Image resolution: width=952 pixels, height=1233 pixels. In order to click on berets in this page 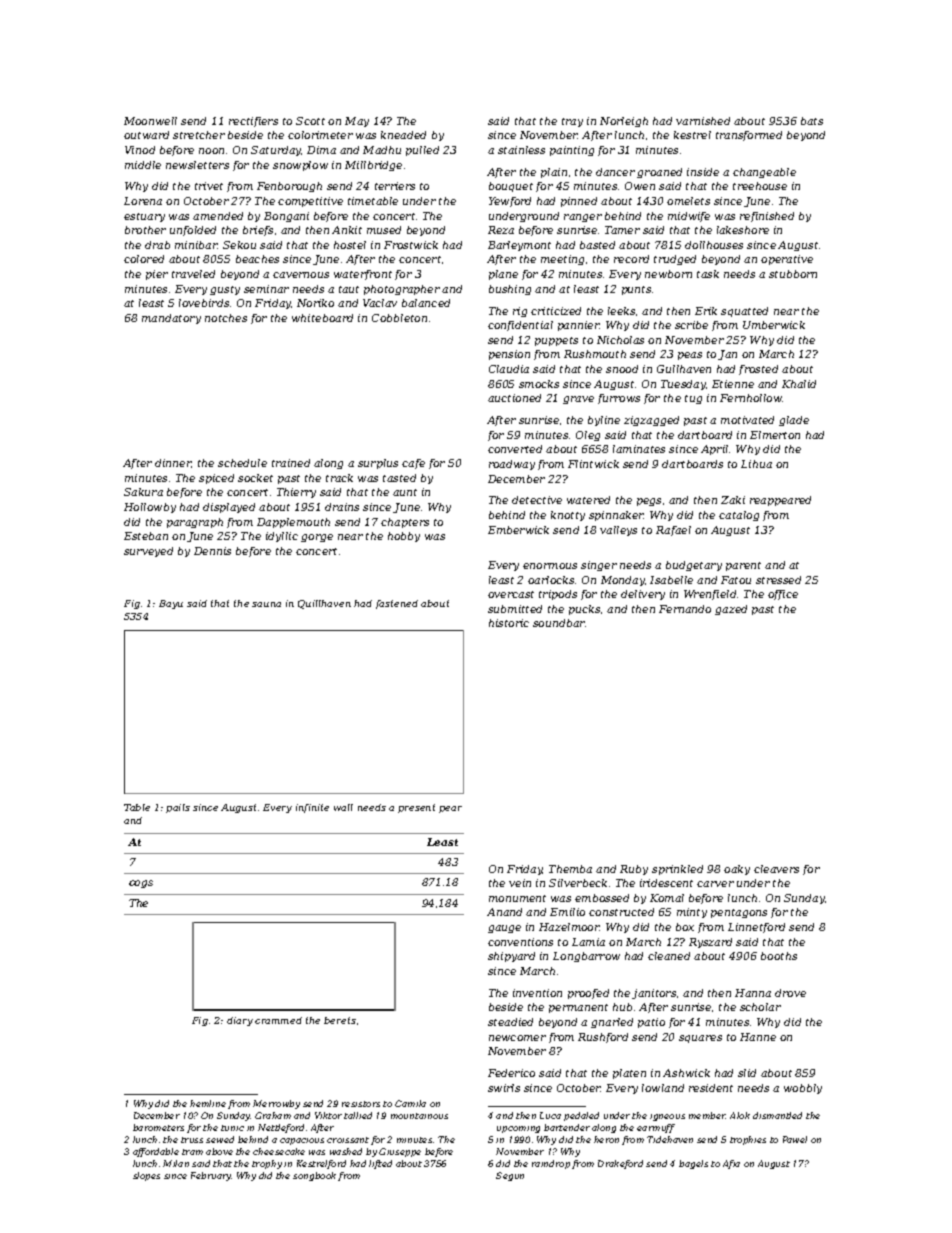, I will do `click(340, 1020)`.
